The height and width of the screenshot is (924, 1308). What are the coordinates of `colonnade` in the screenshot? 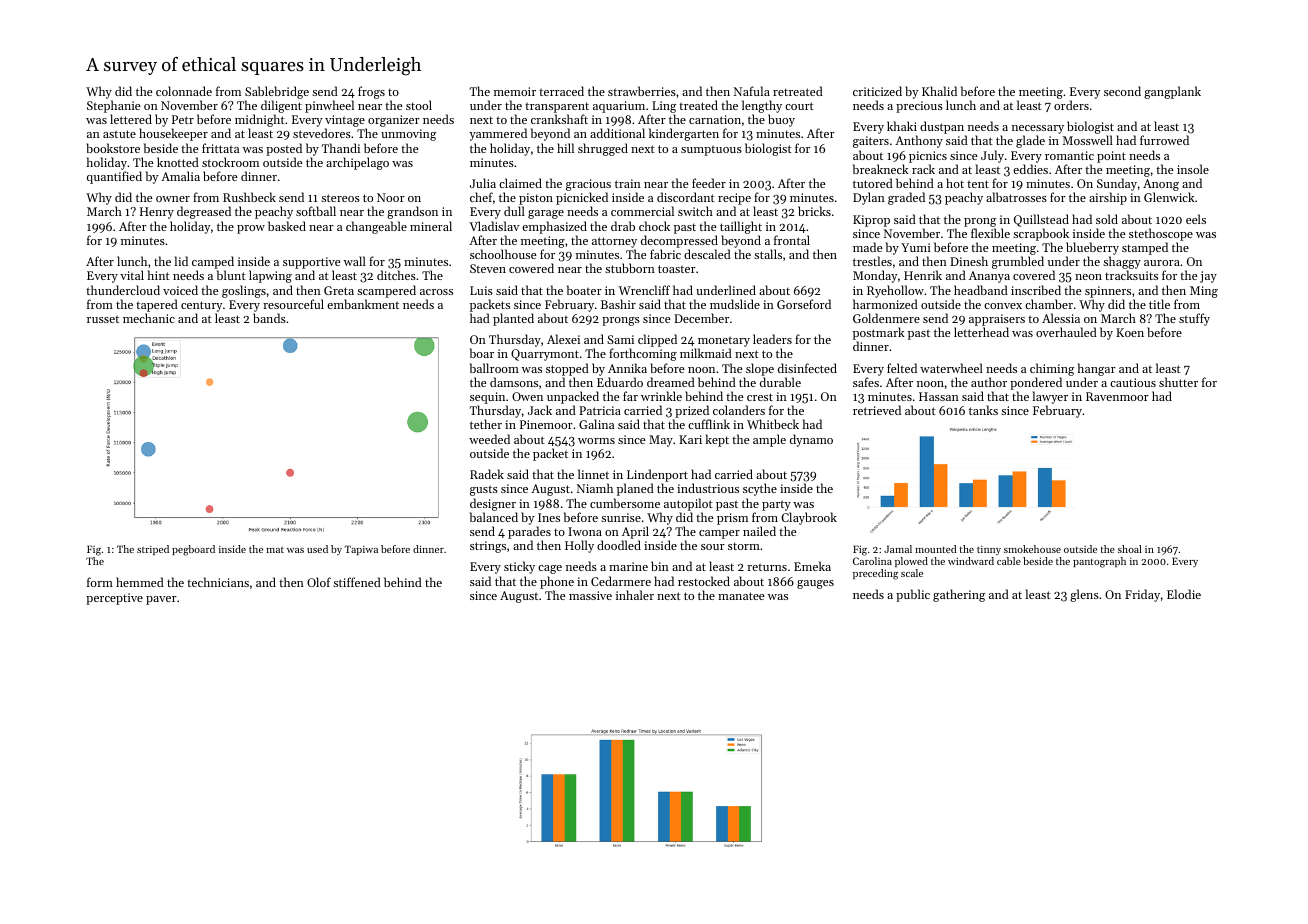 It's located at (184, 91).
